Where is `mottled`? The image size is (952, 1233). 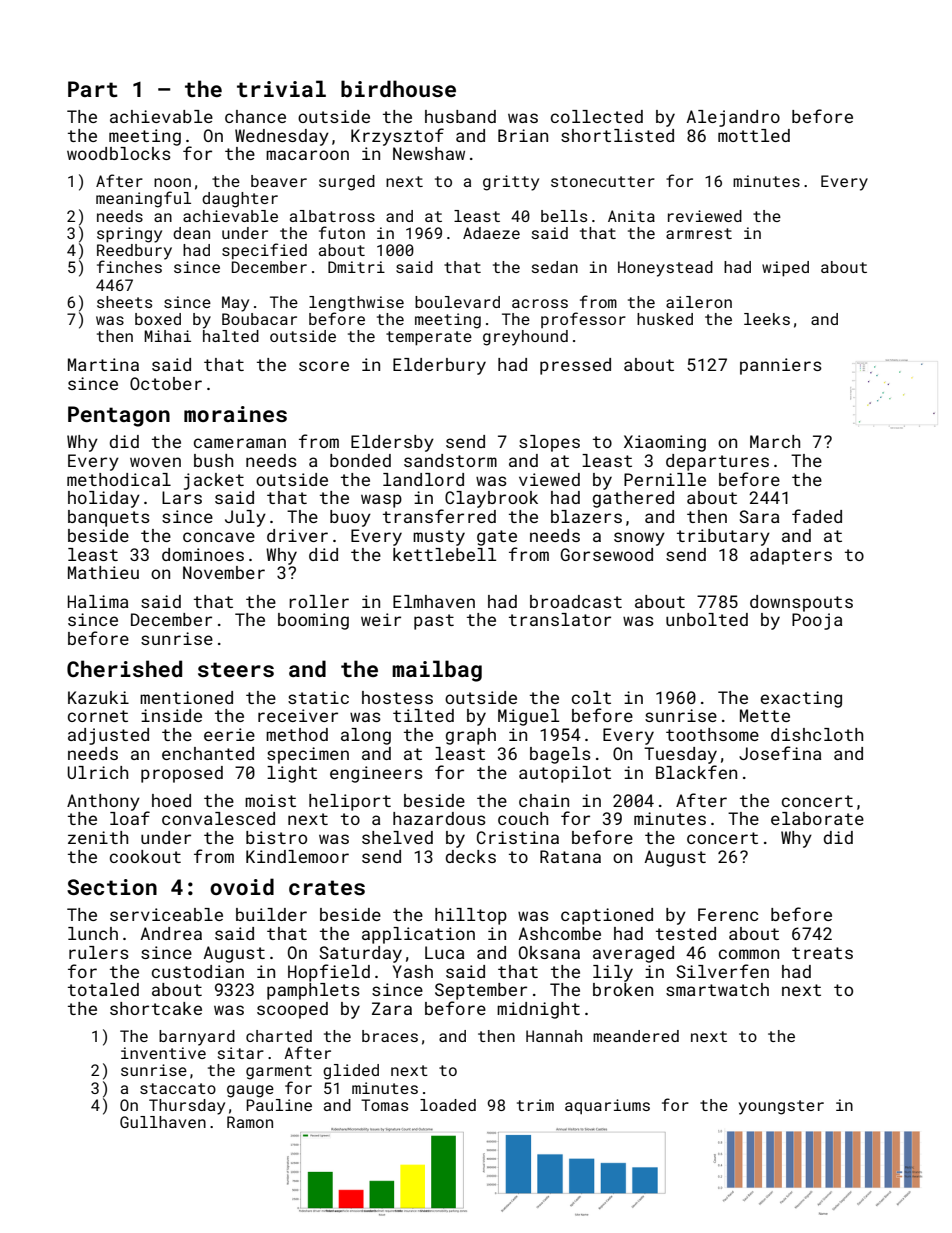
mottled is located at coordinates (754, 135).
